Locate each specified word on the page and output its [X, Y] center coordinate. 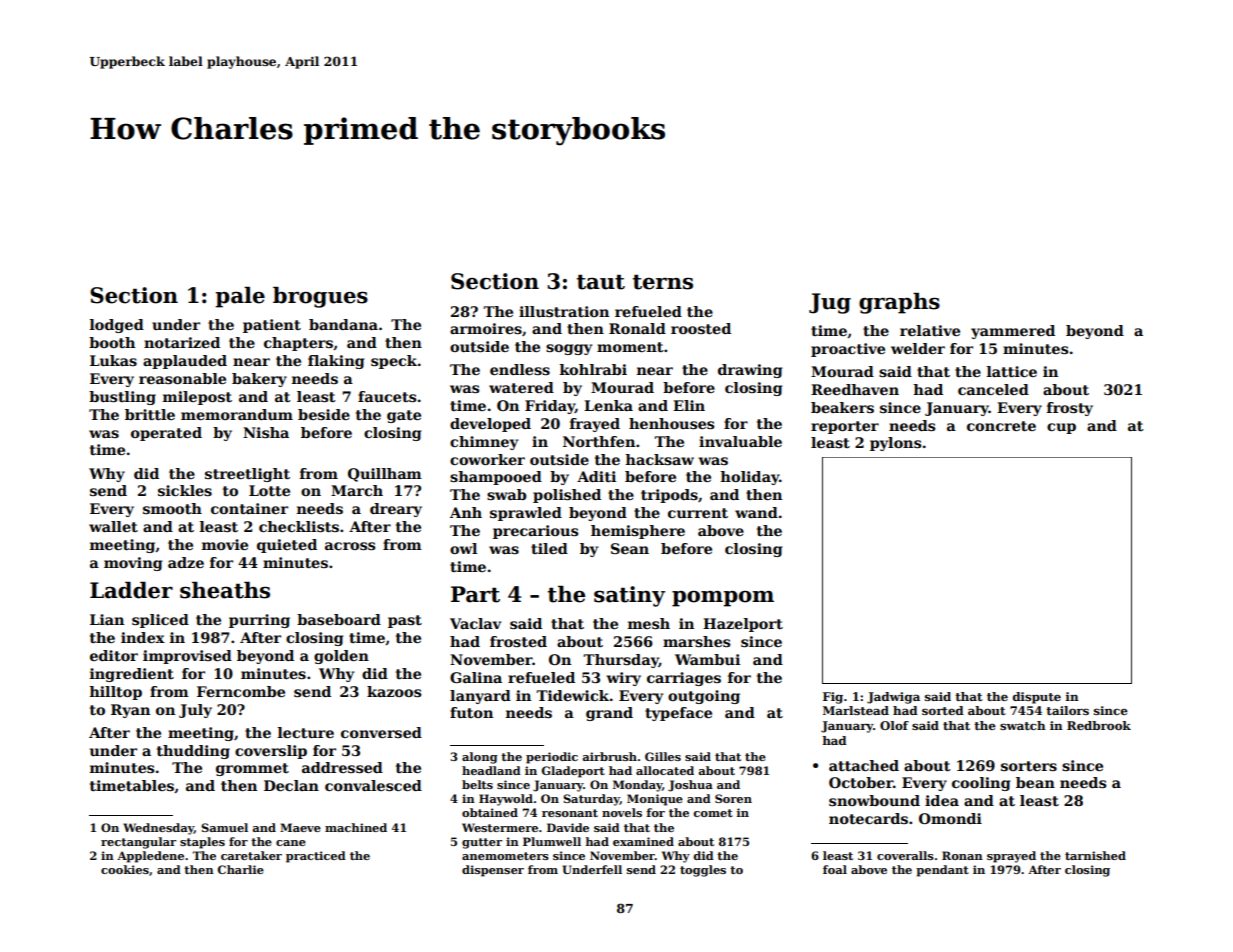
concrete [1001, 426]
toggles [703, 871]
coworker [487, 459]
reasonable [182, 378]
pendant [942, 871]
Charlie [241, 869]
